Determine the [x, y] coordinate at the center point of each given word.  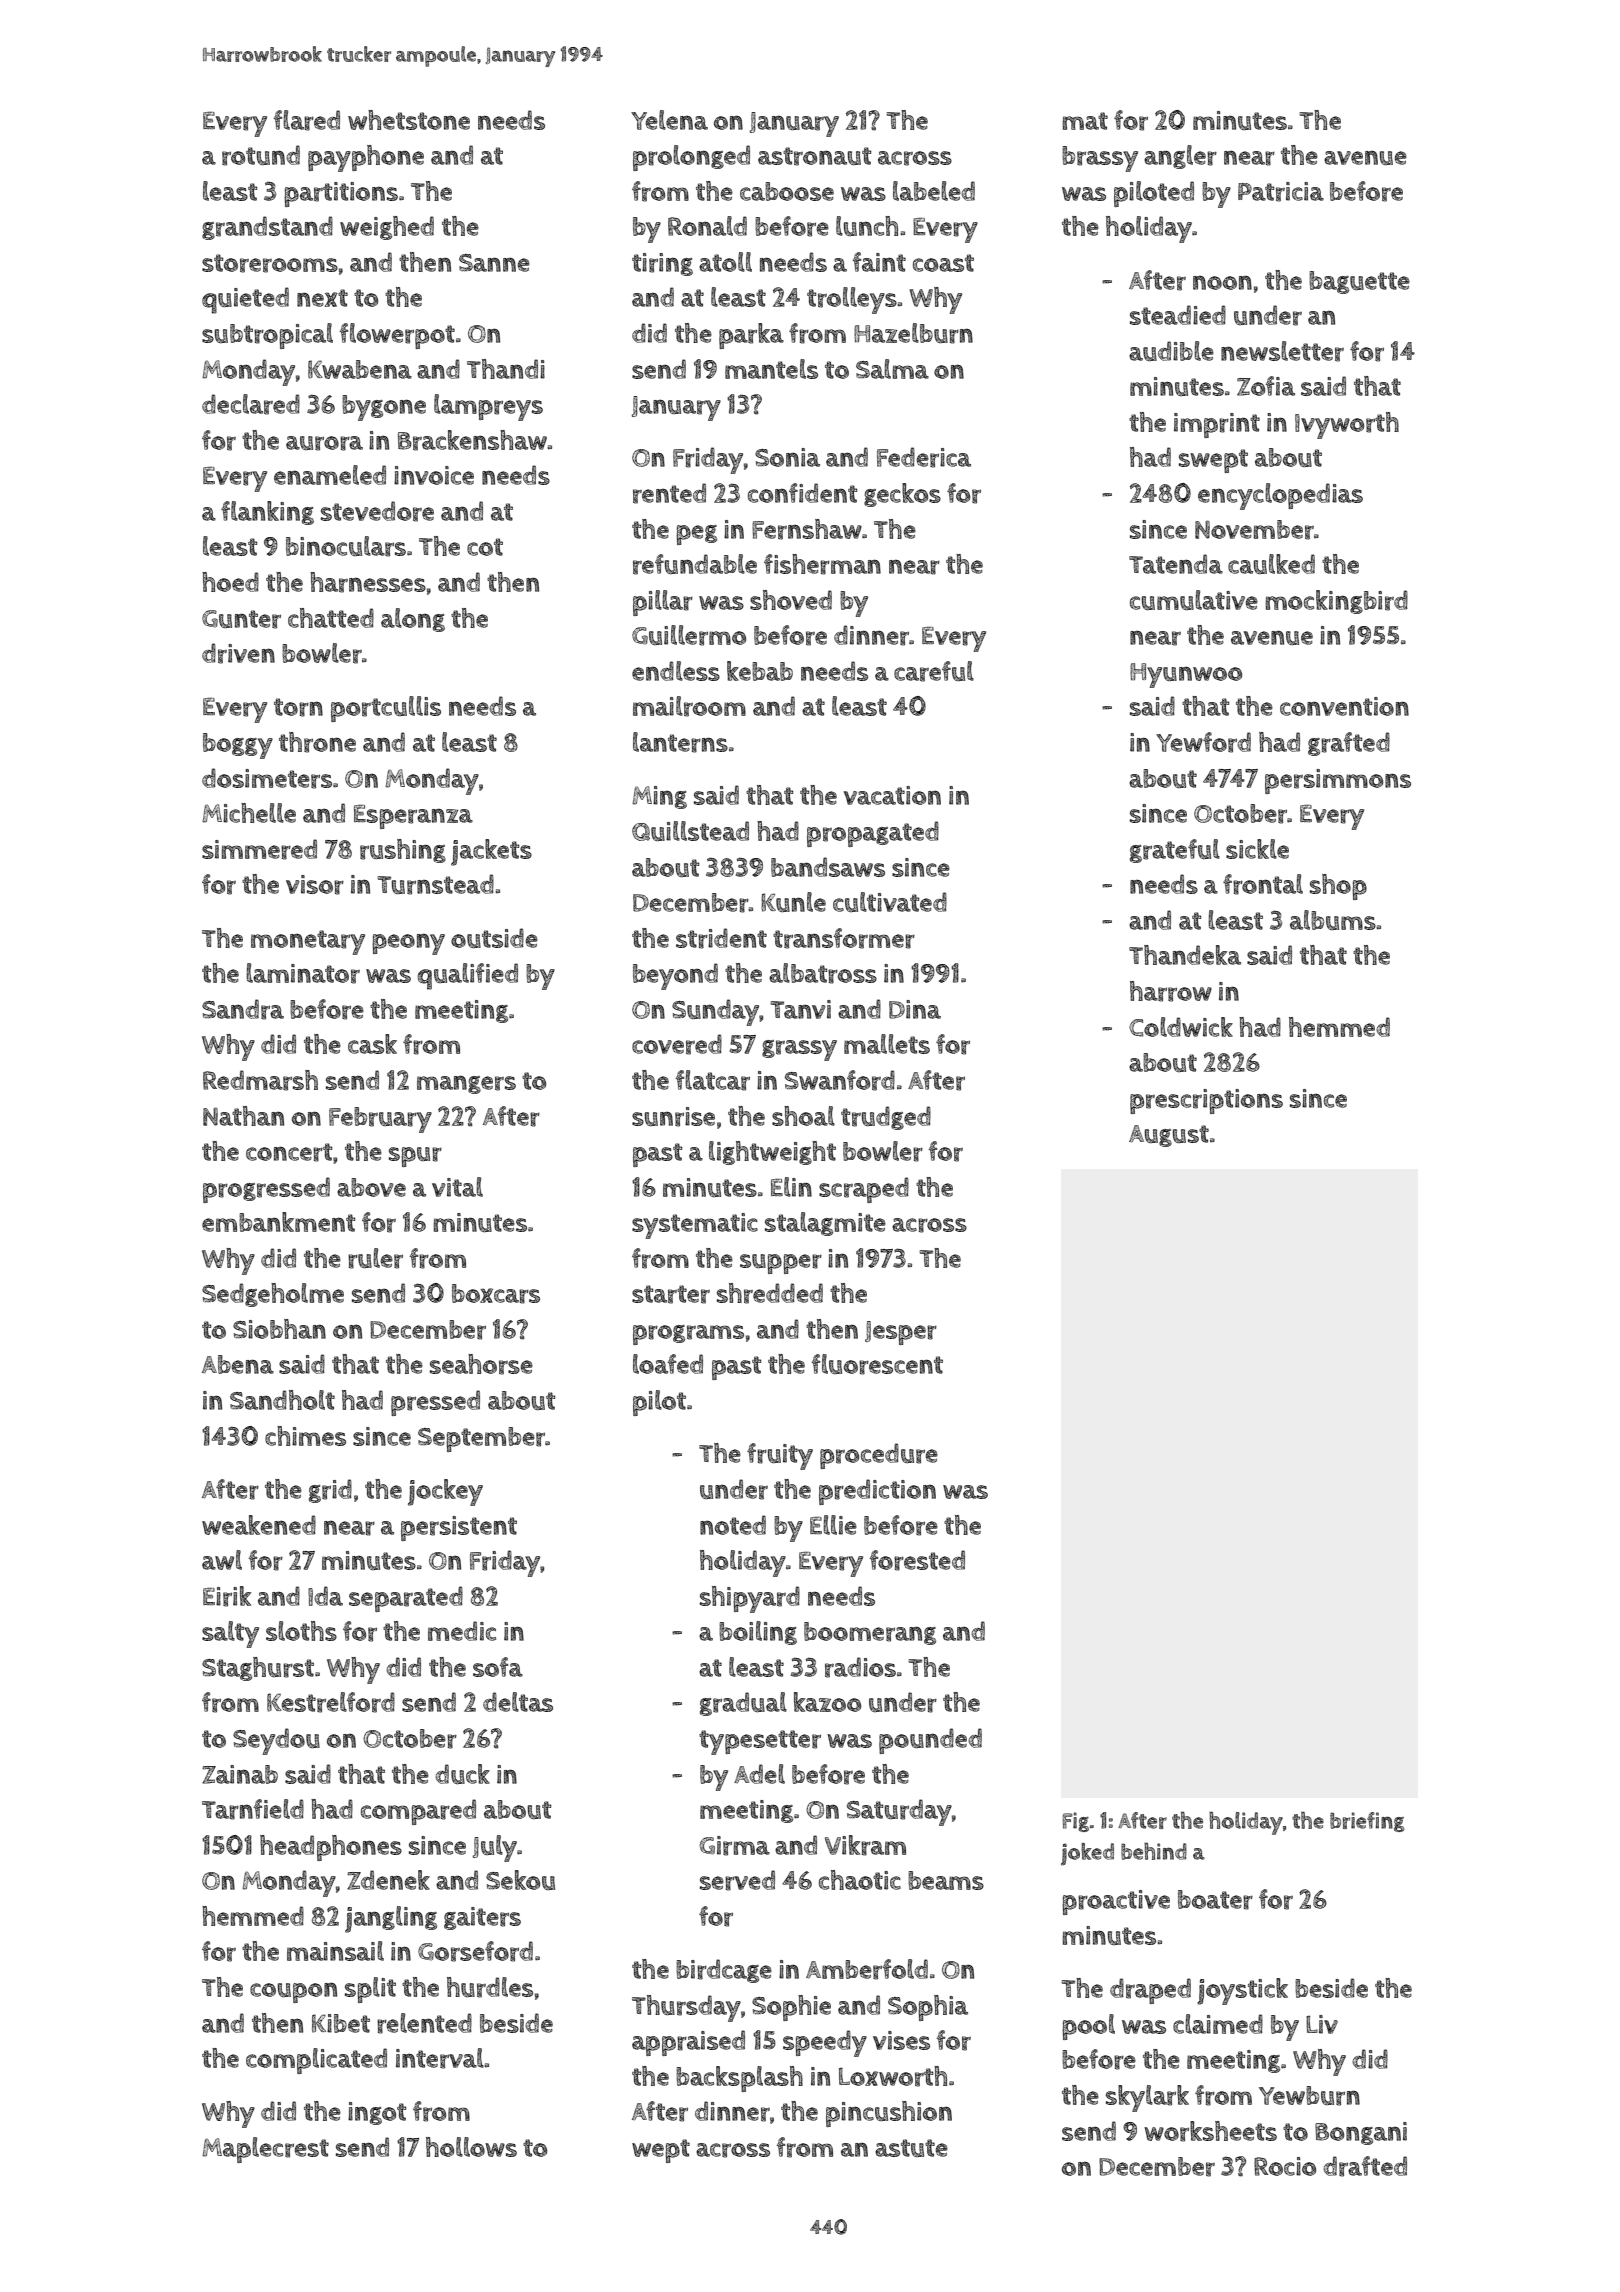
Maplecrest [265, 2150]
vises [901, 2040]
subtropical [267, 336]
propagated [873, 834]
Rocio [1285, 2166]
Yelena [669, 120]
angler [1180, 157]
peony [408, 944]
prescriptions [1206, 1101]
